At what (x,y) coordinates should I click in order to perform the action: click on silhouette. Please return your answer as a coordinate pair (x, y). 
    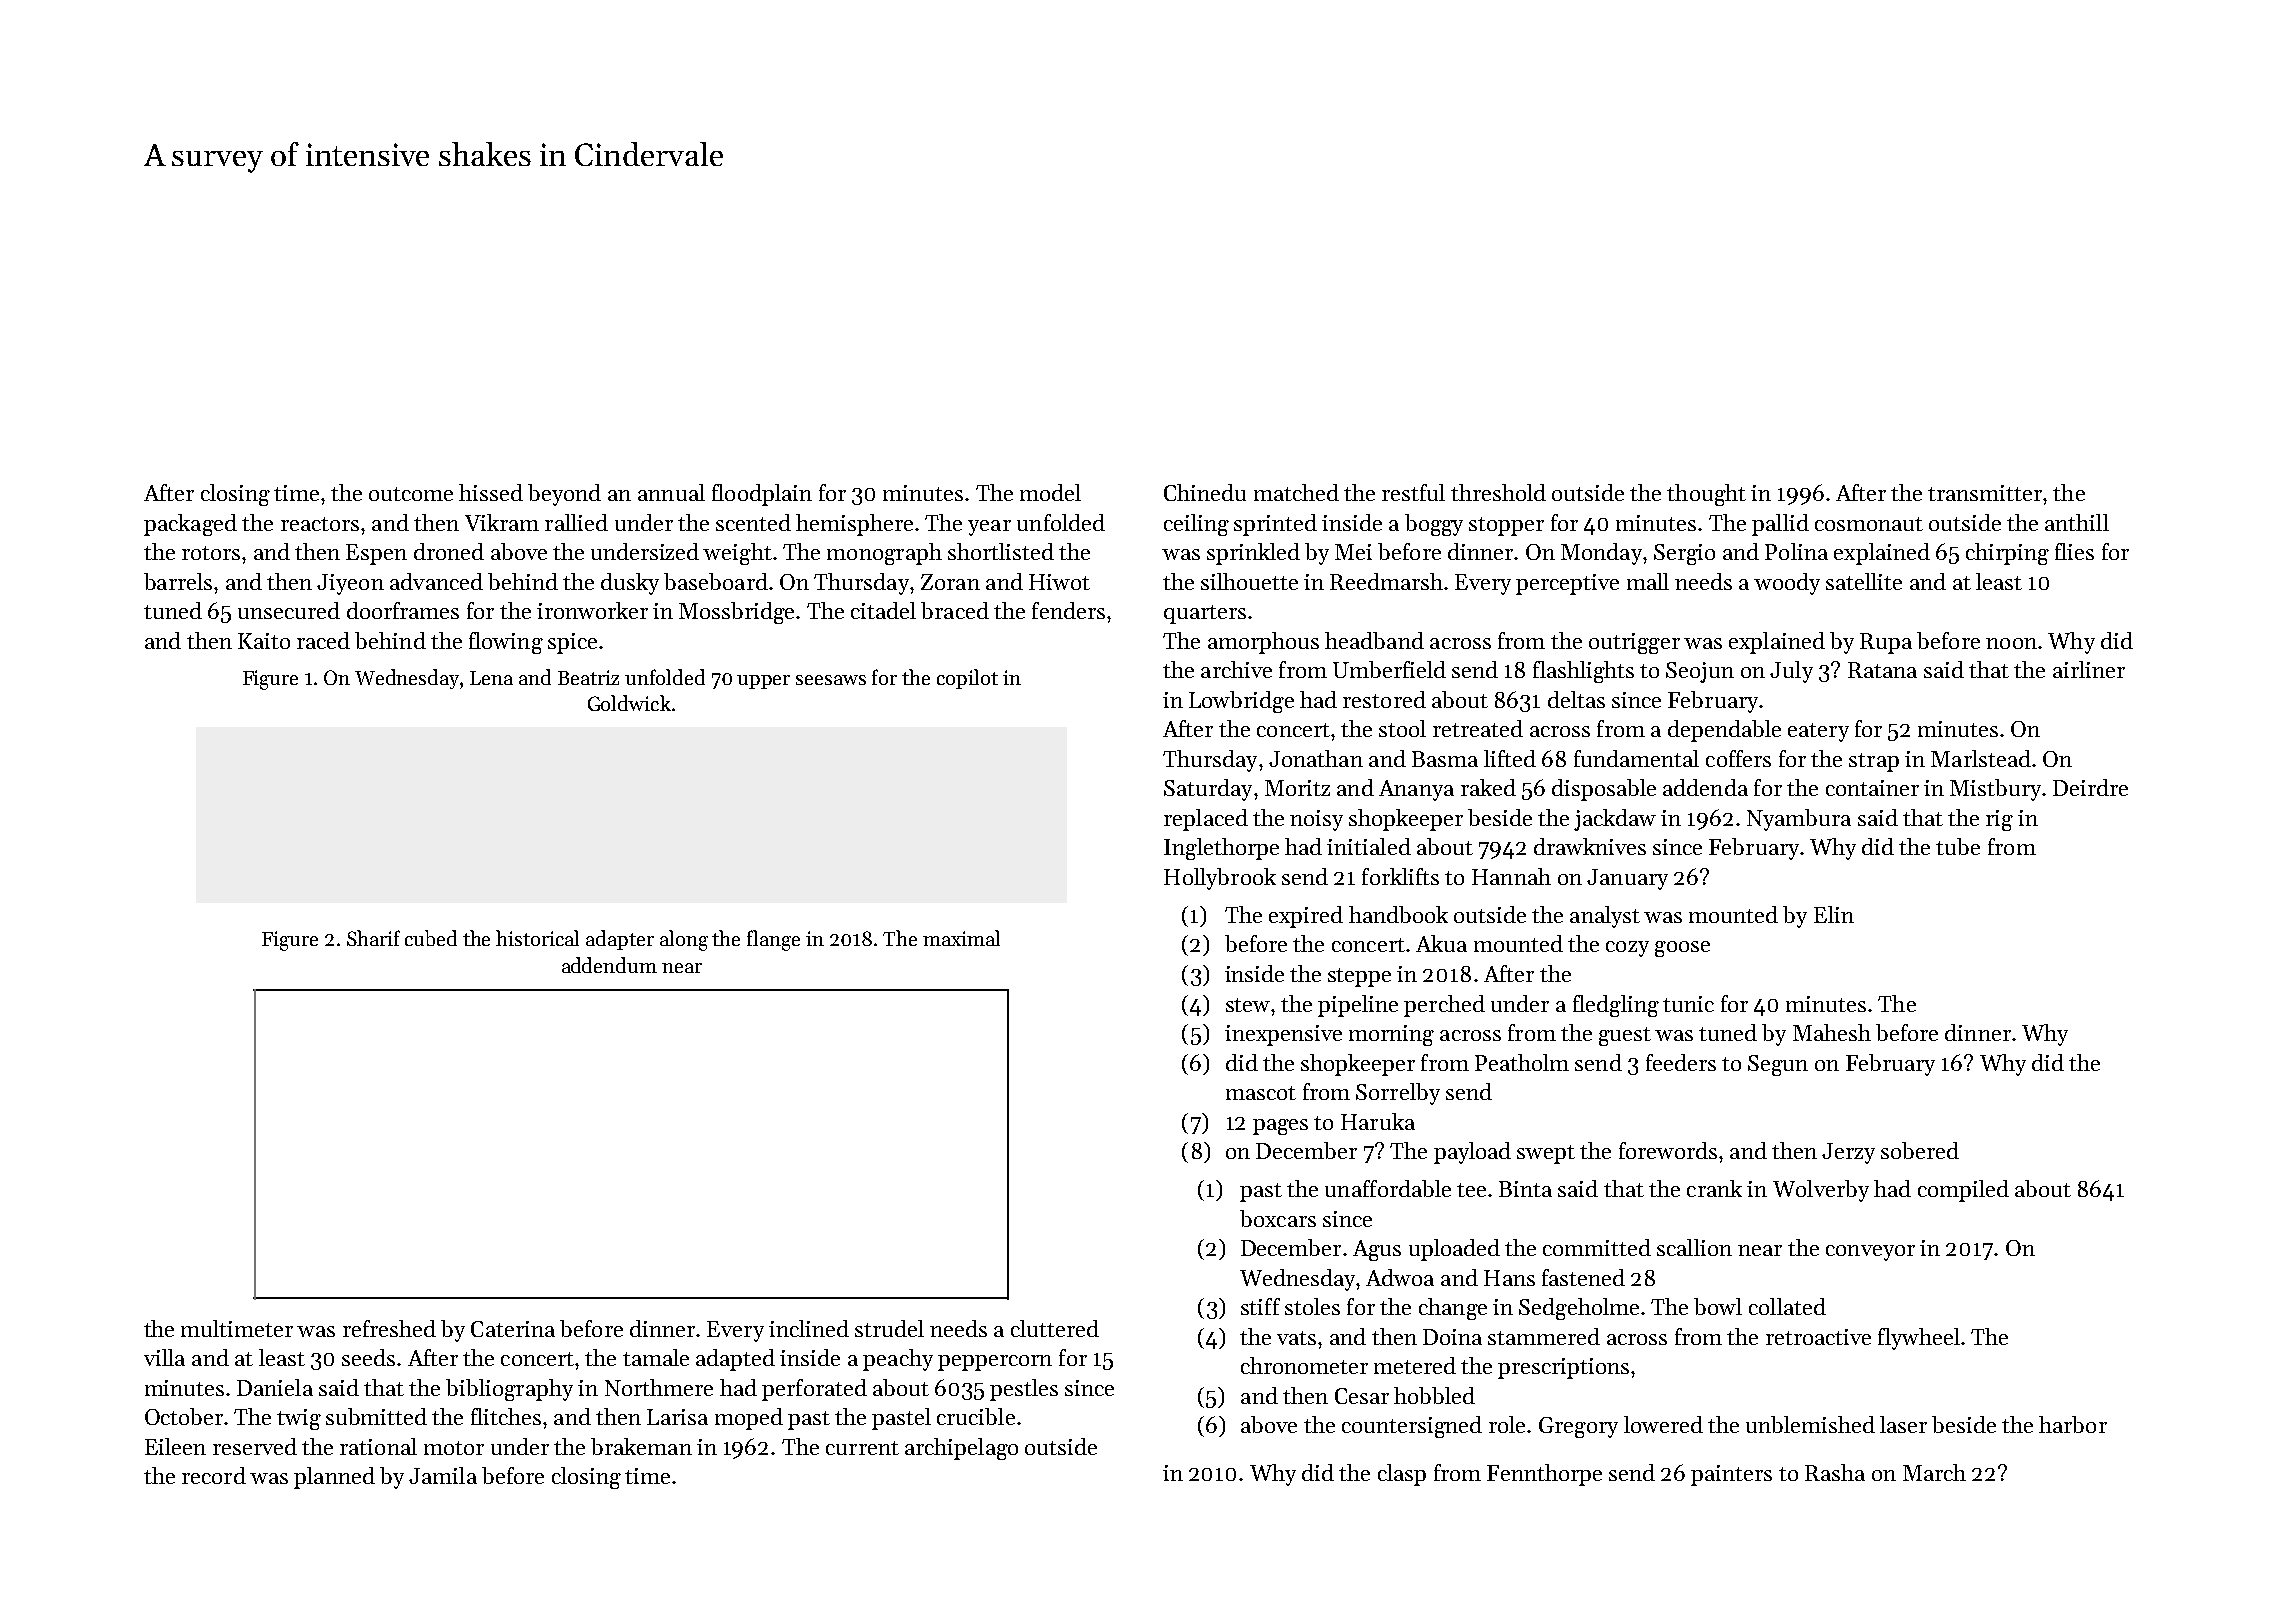
    Looking at the image, I should click on (1249, 581).
